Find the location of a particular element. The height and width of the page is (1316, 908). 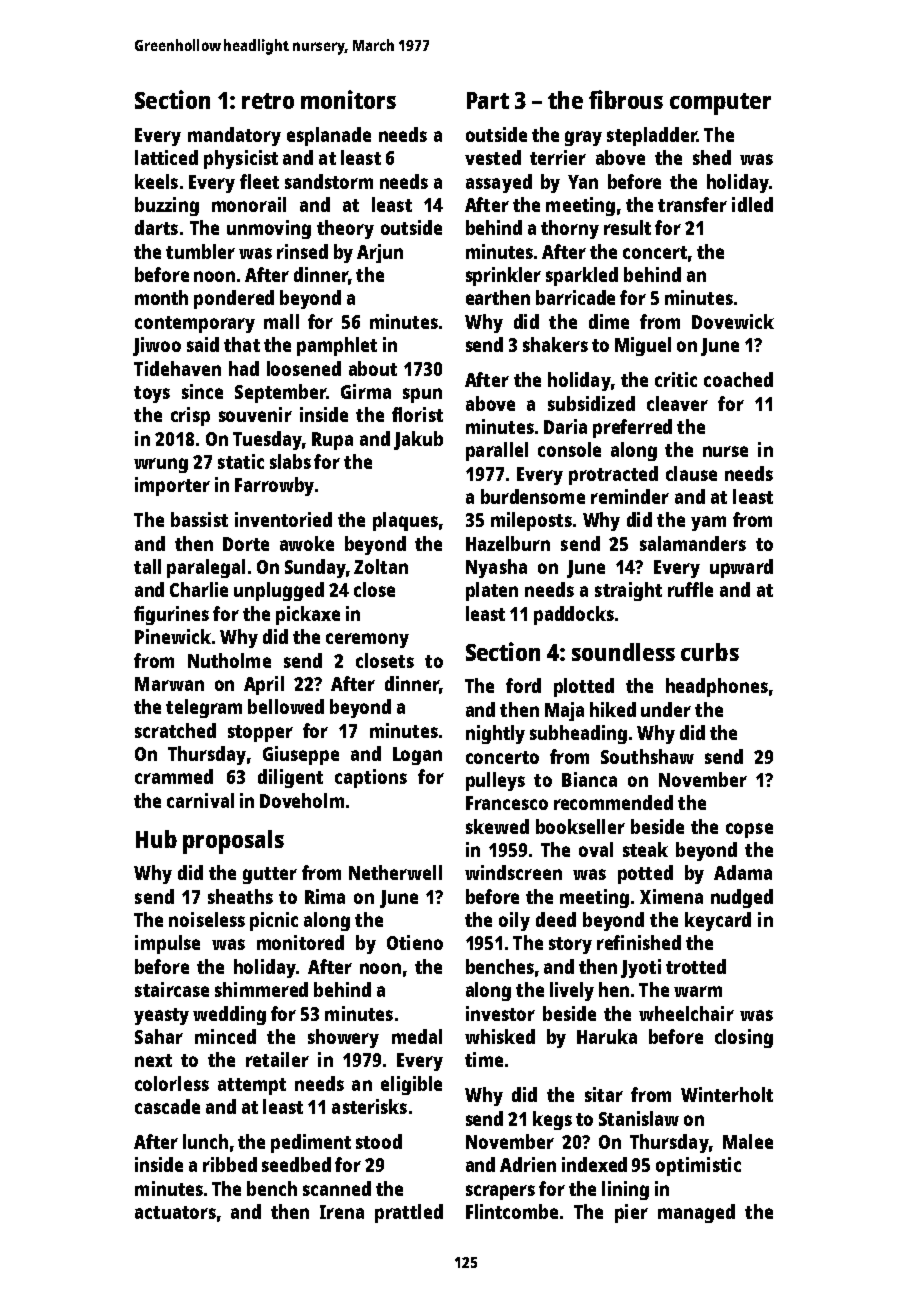

retailer is located at coordinates (277, 1059).
